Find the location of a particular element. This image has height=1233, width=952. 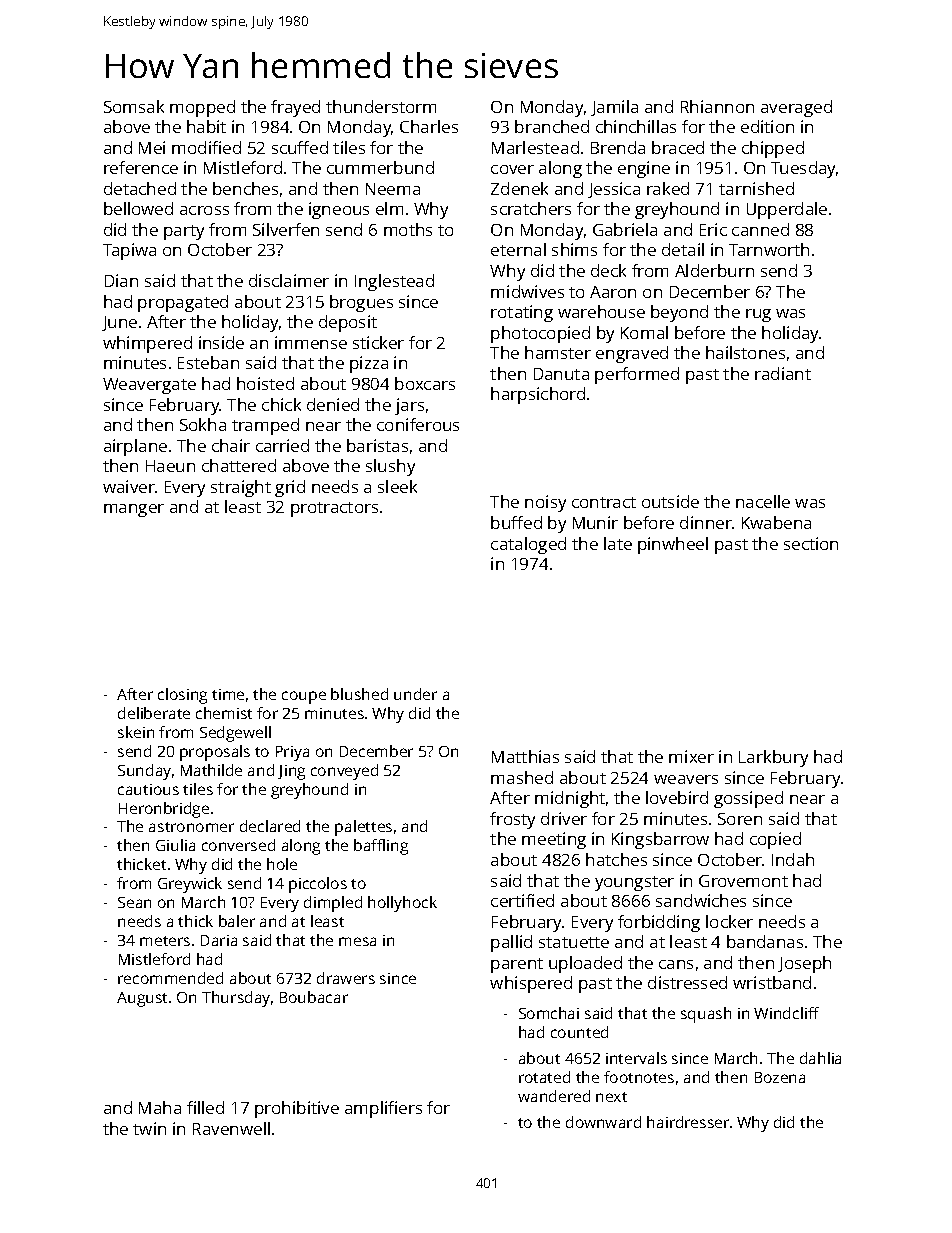

cover is located at coordinates (512, 169).
